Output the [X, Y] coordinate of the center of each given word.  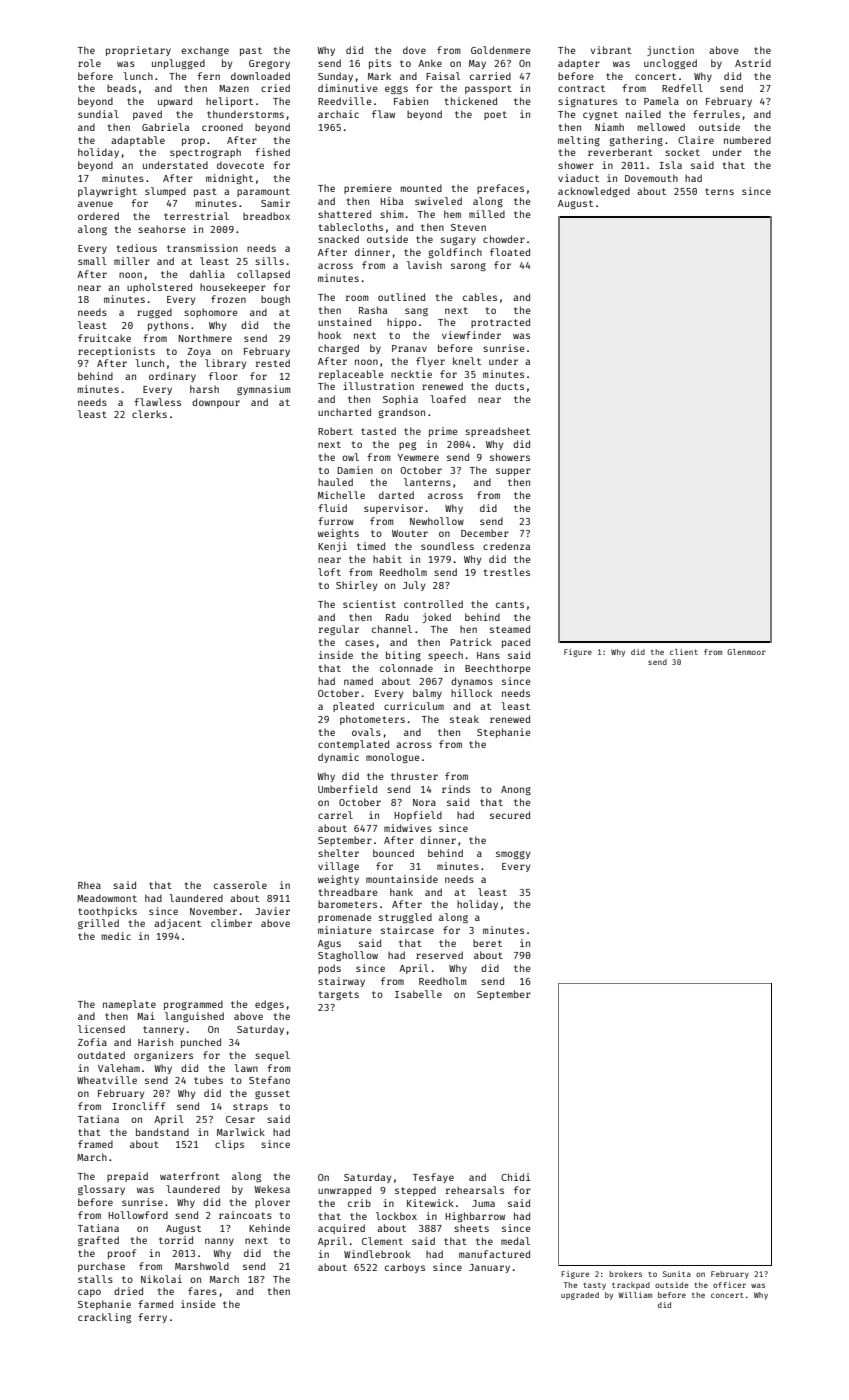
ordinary [172, 377]
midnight [229, 179]
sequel [272, 1056]
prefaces [500, 189]
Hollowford [138, 1215]
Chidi [515, 1177]
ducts [509, 386]
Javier [272, 911]
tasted [378, 431]
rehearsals [475, 1190]
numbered [747, 140]
